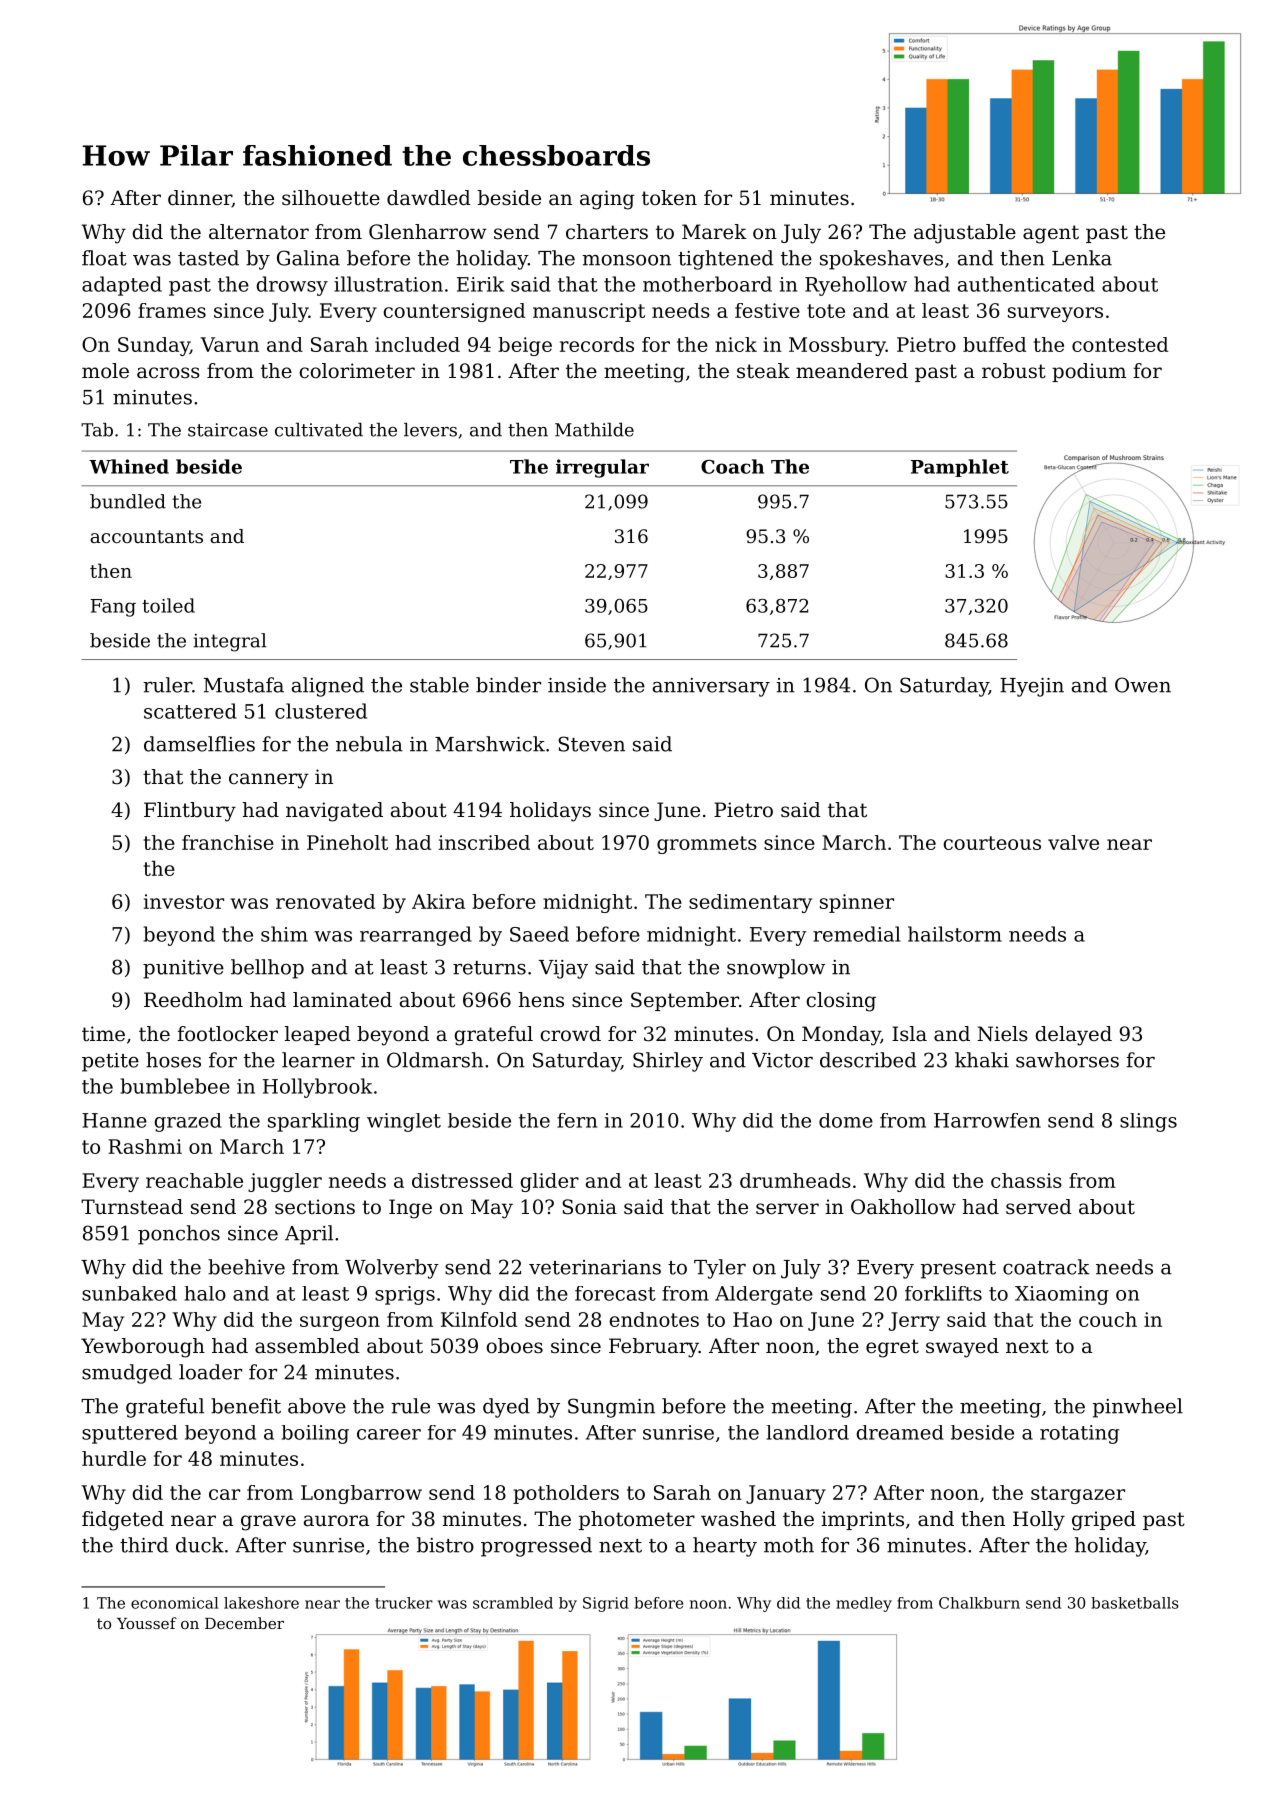  What do you see at coordinates (1073, 842) in the page?
I see `valve` at bounding box center [1073, 842].
